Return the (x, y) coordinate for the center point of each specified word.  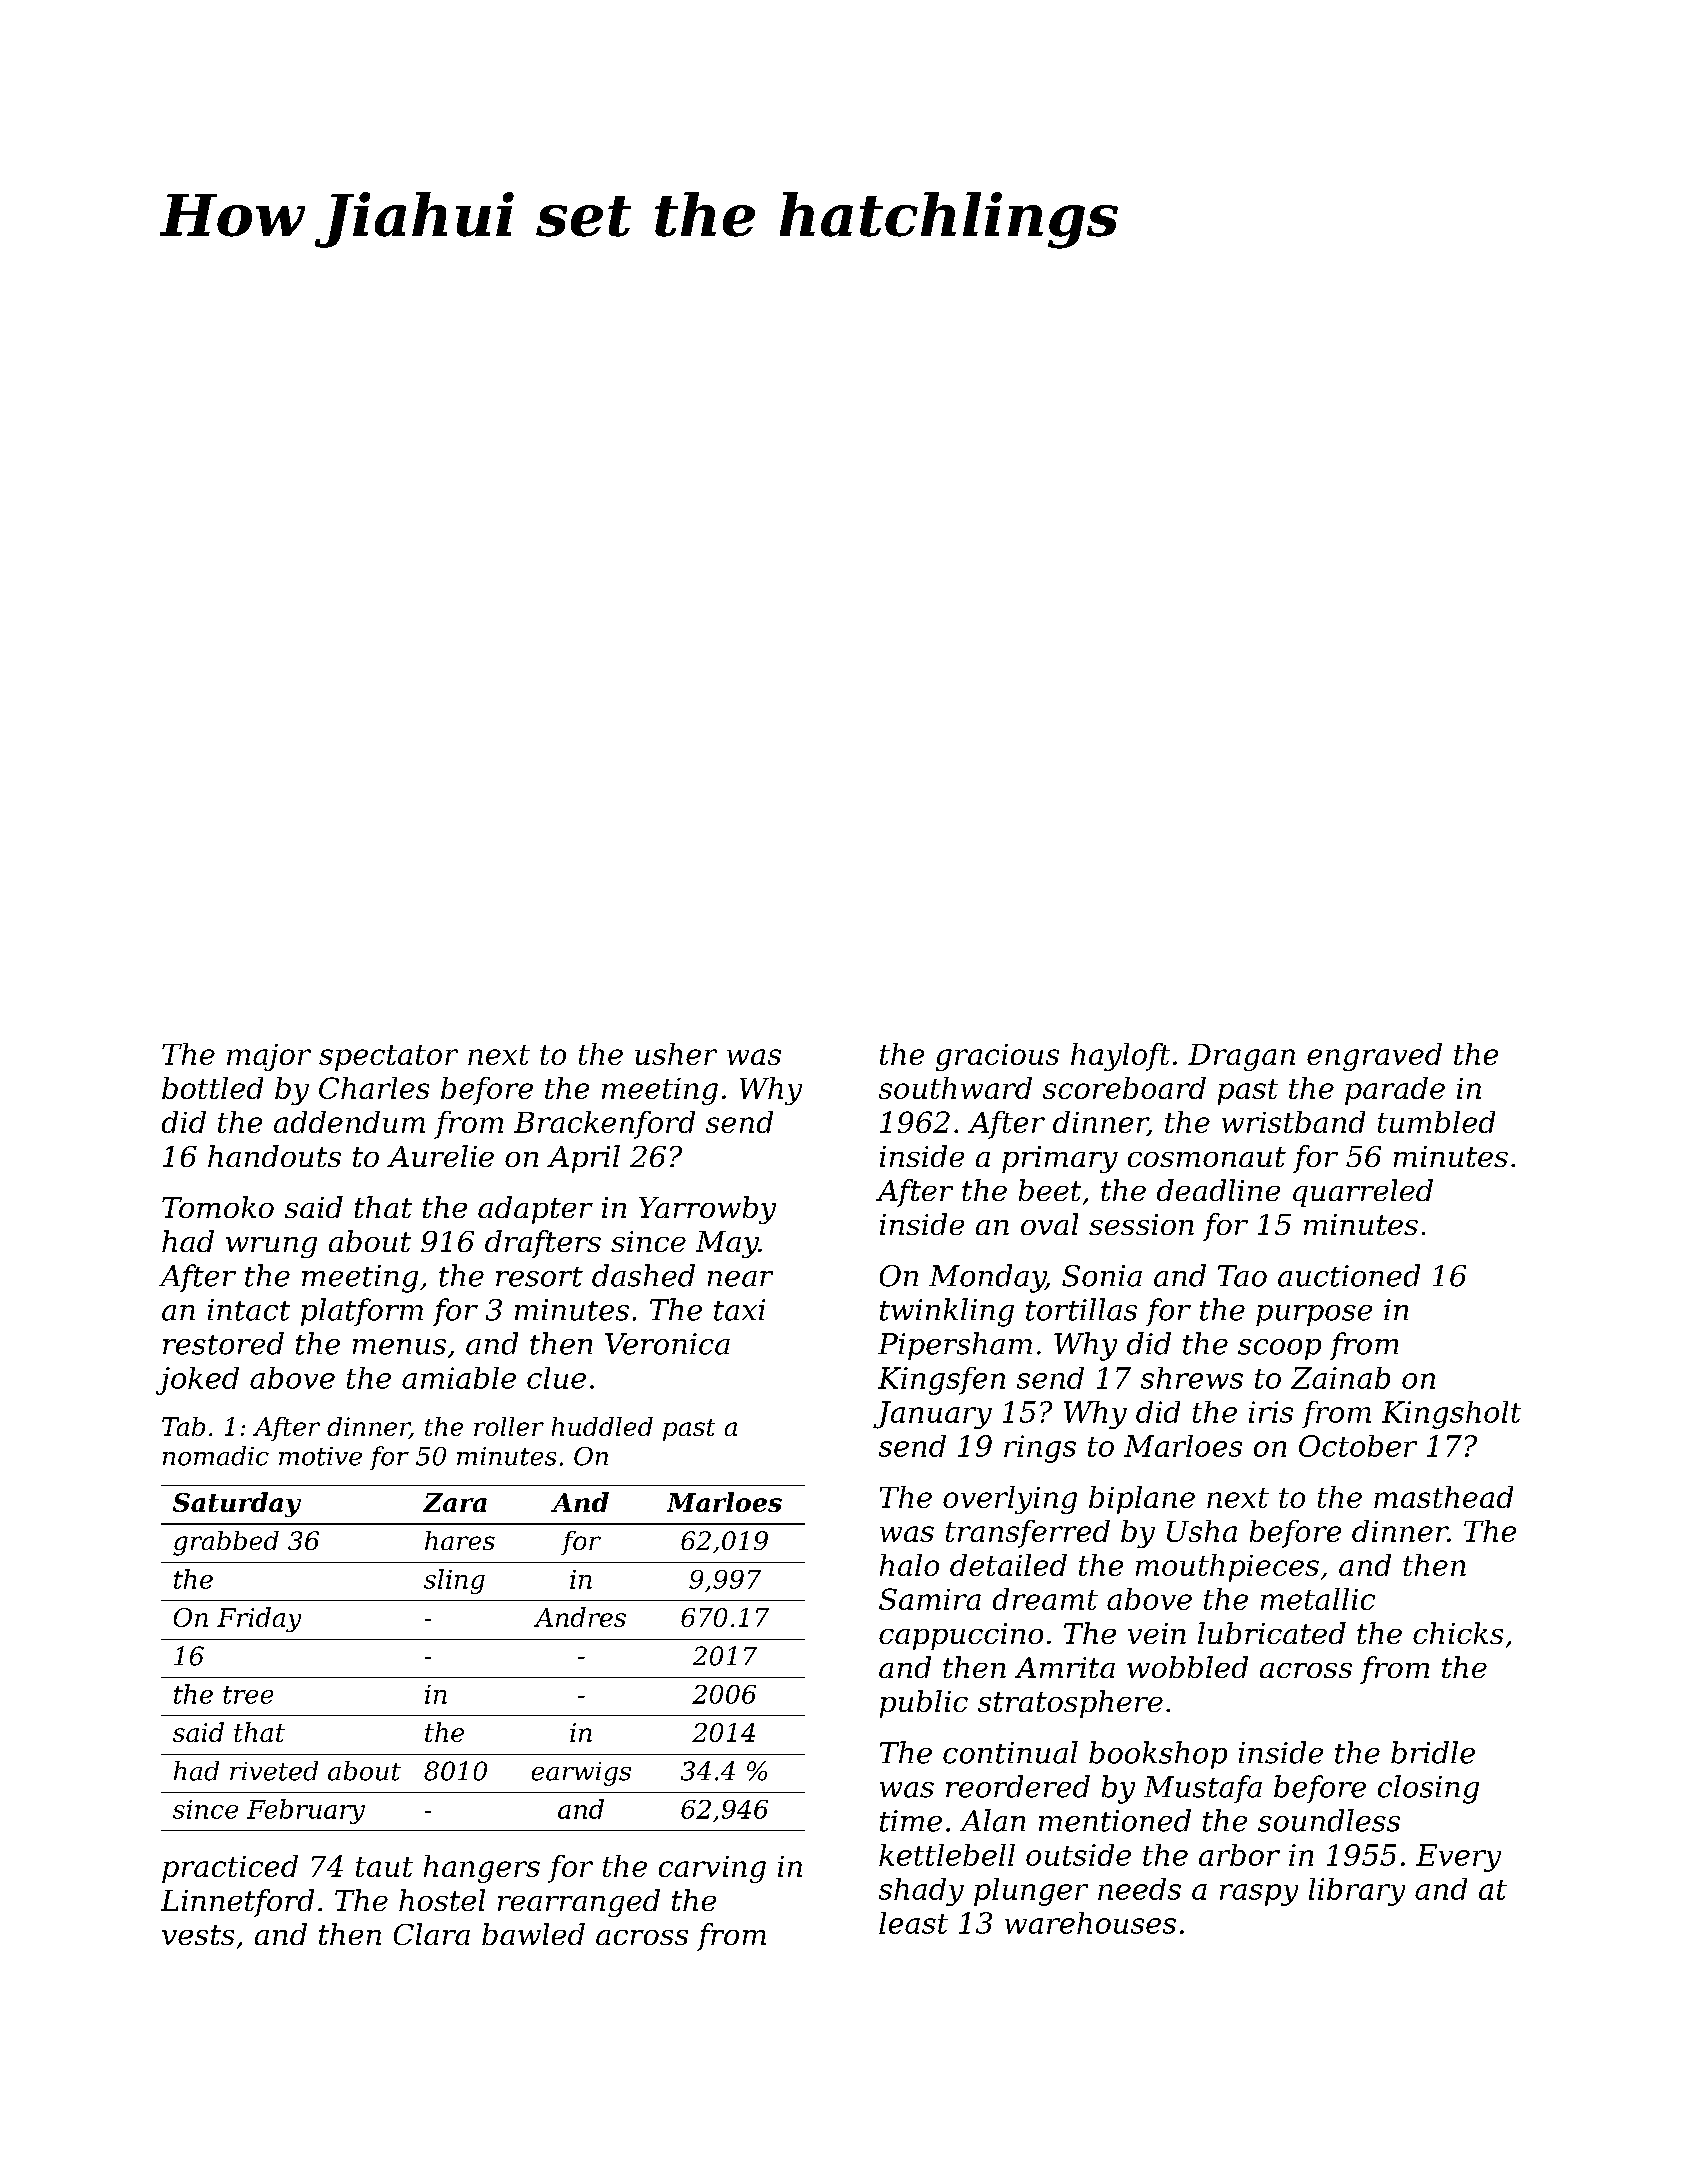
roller (509, 1426)
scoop (1279, 1349)
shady (921, 1892)
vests (198, 1935)
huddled (602, 1426)
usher (676, 1054)
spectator (388, 1058)
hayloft (1120, 1057)
